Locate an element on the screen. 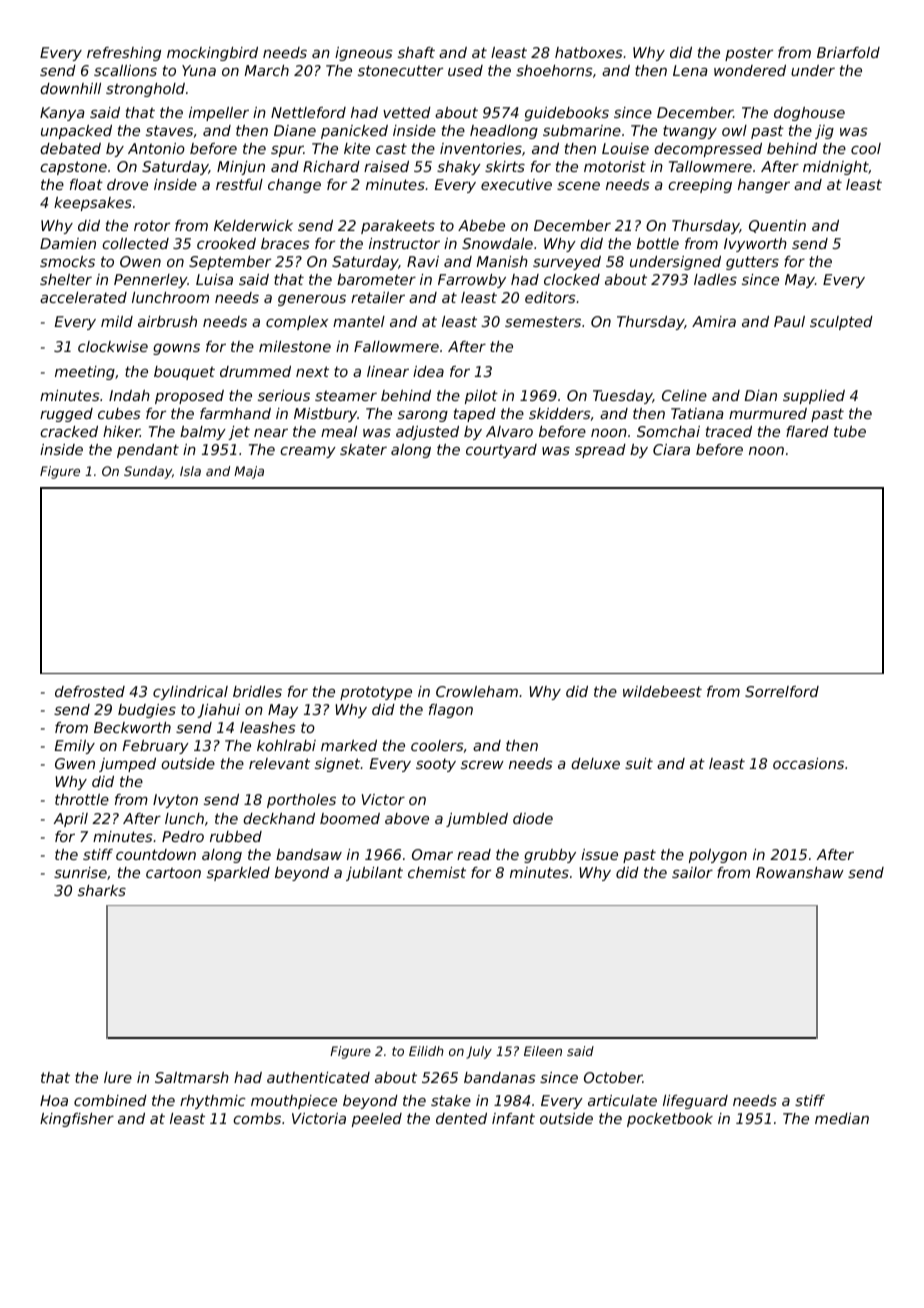 Image resolution: width=924 pixels, height=1308 pixels. Sorrelford is located at coordinates (782, 691).
